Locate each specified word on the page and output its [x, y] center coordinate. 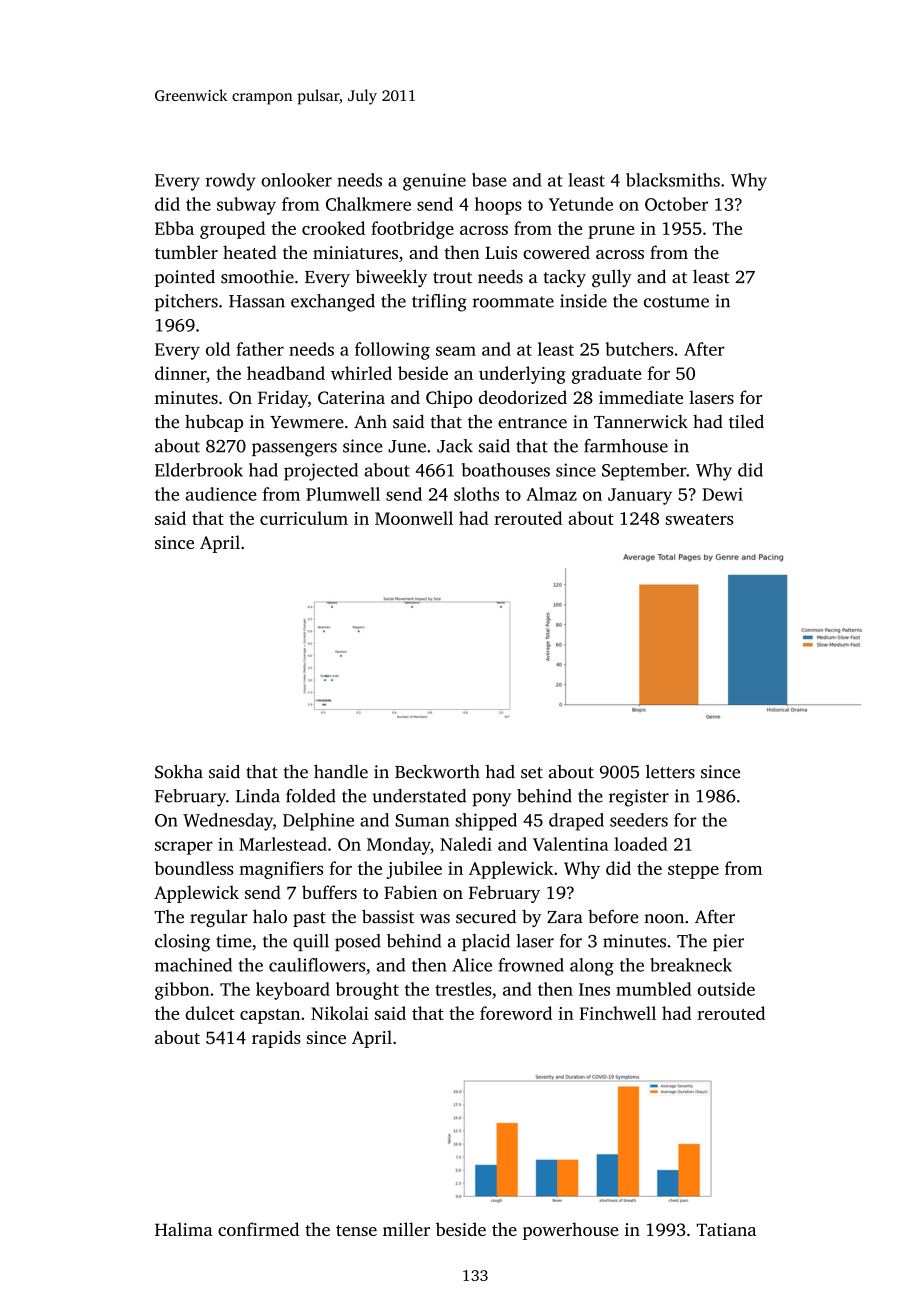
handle [341, 771]
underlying [522, 375]
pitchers [186, 302]
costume [676, 302]
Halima [184, 1229]
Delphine [318, 822]
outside [726, 989]
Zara [565, 917]
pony [491, 800]
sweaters [699, 519]
